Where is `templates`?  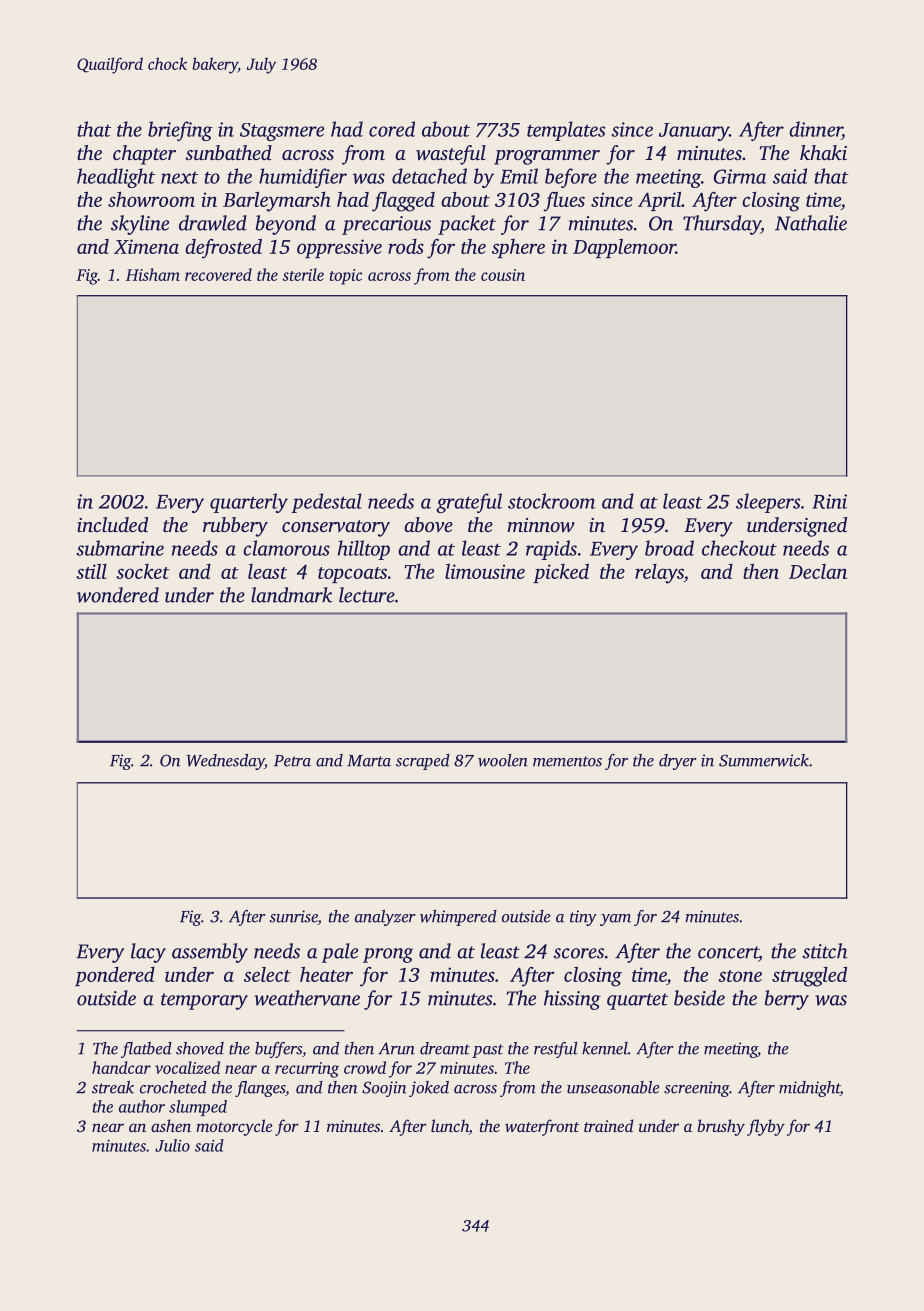 templates is located at coordinates (566, 131).
